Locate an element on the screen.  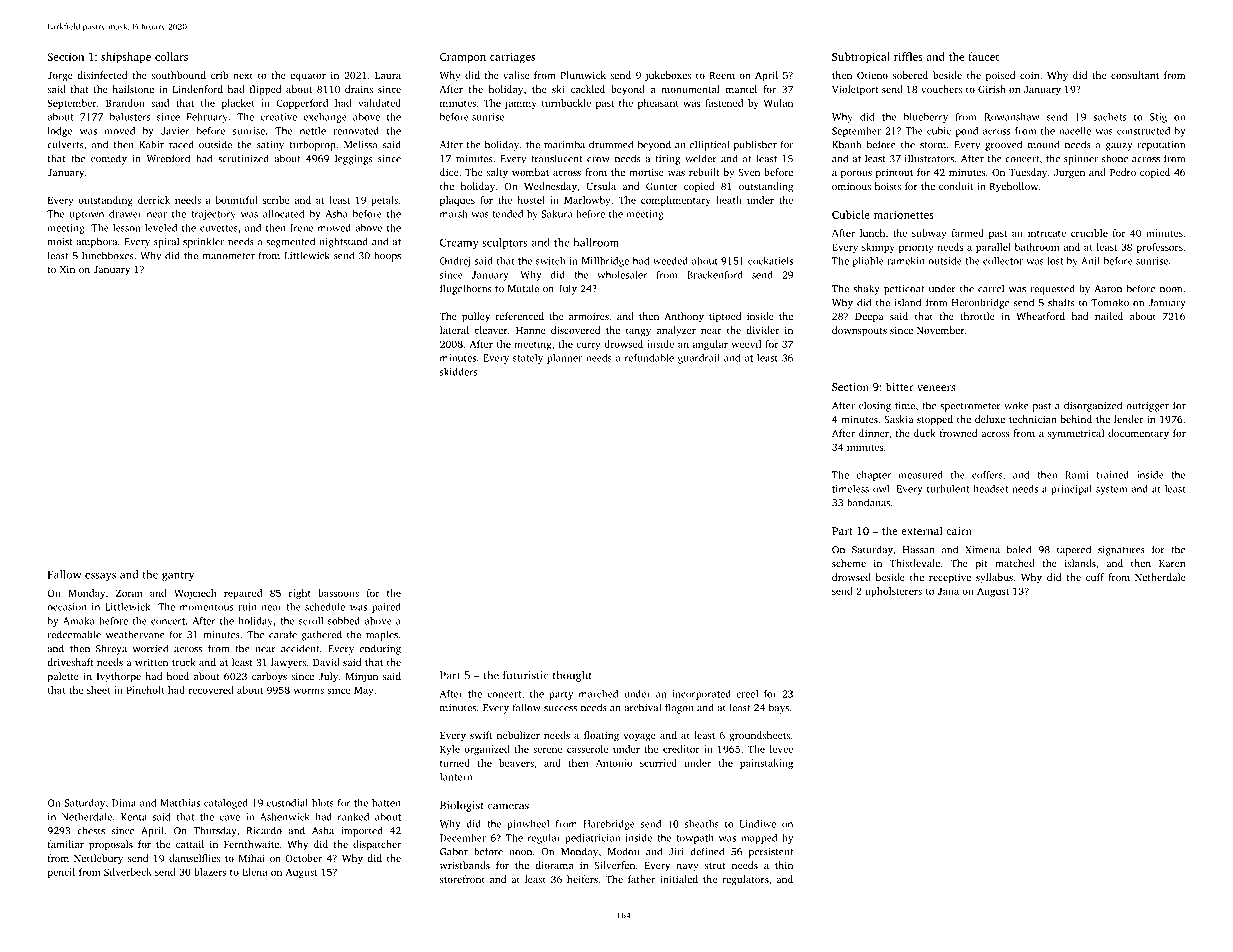
storefront is located at coordinates (462, 879).
